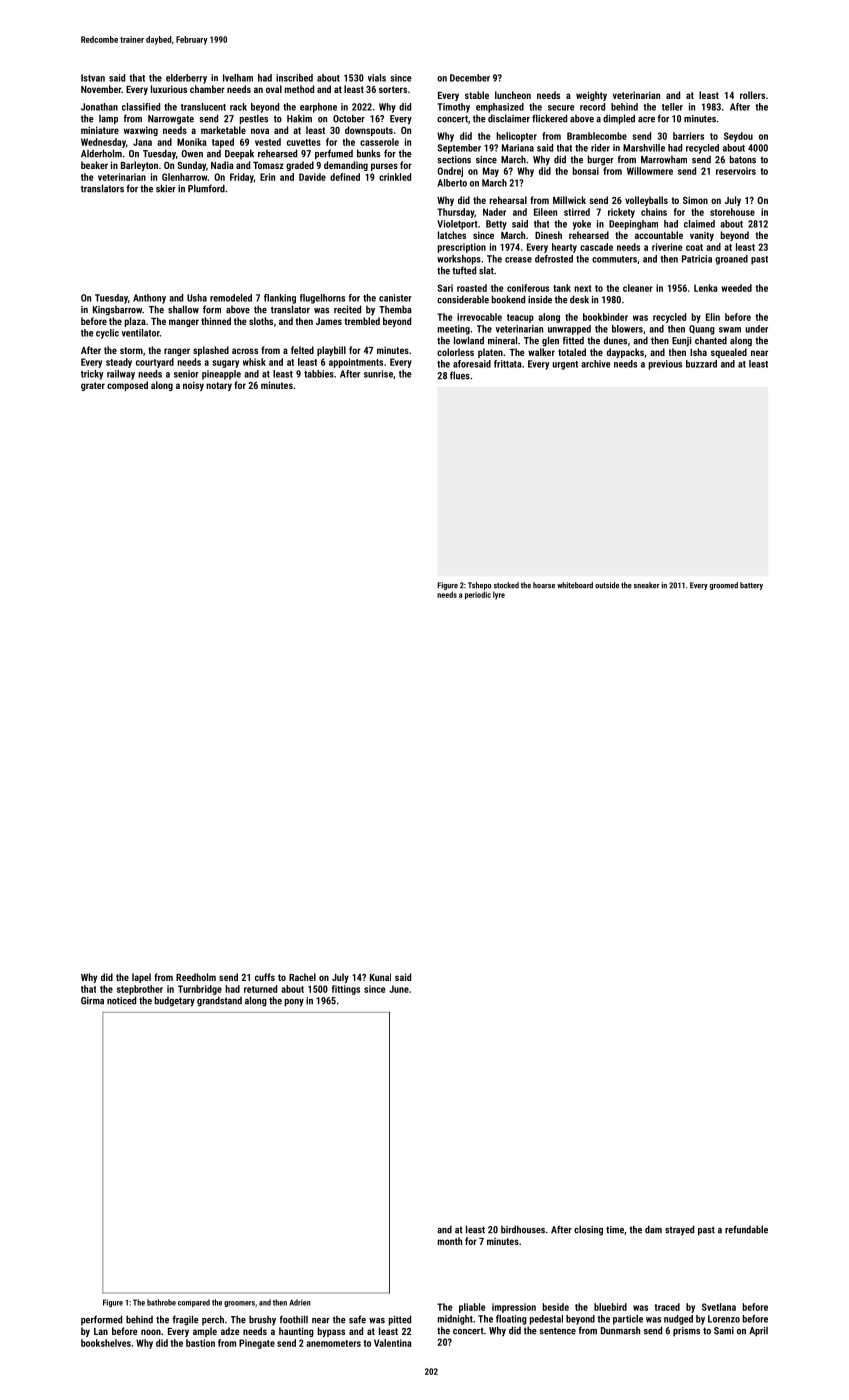 The image size is (849, 1400). What do you see at coordinates (724, 586) in the screenshot?
I see `groomed` at bounding box center [724, 586].
